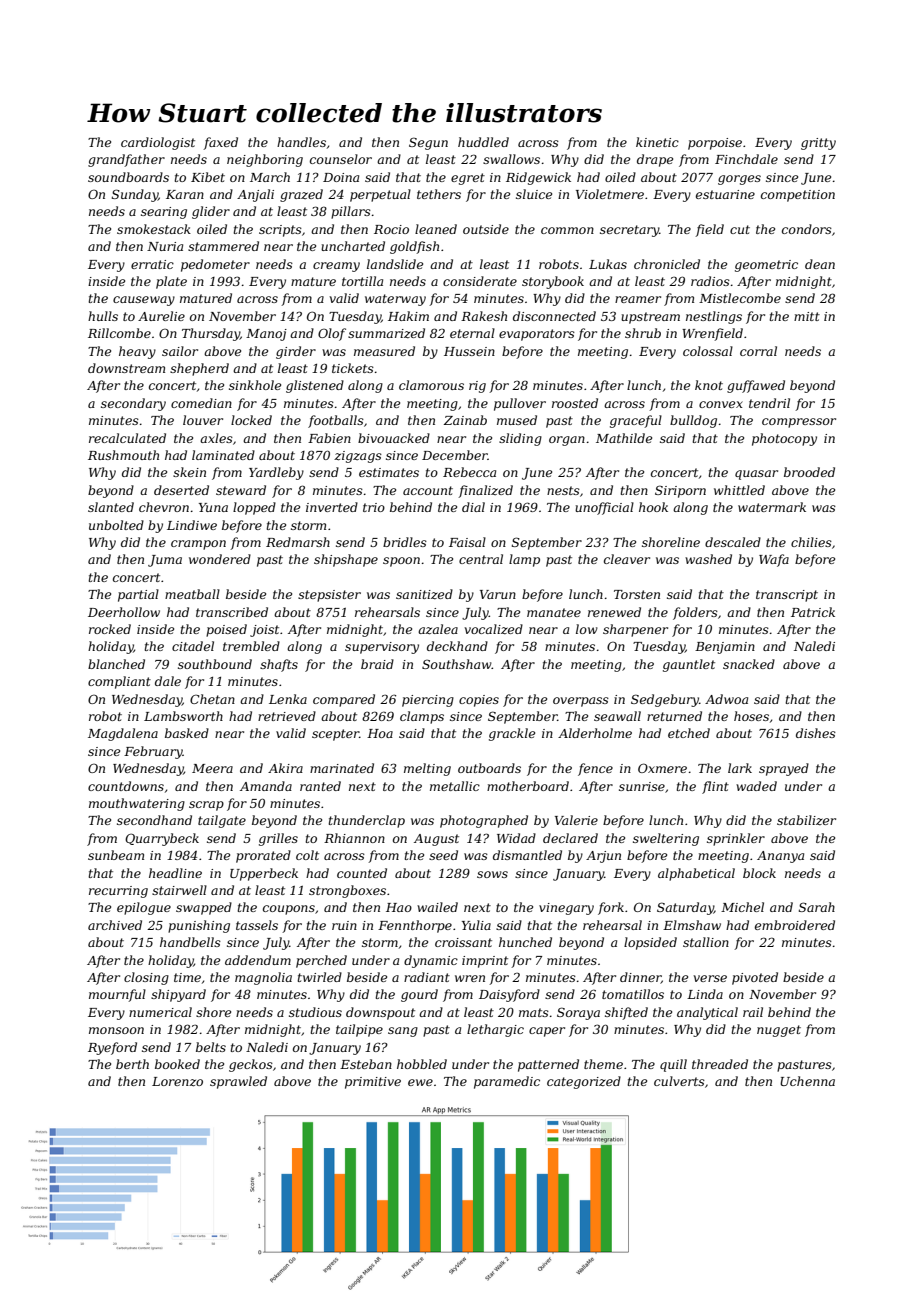 The width and height of the screenshot is (924, 1314). I want to click on bulldog, so click(693, 421).
